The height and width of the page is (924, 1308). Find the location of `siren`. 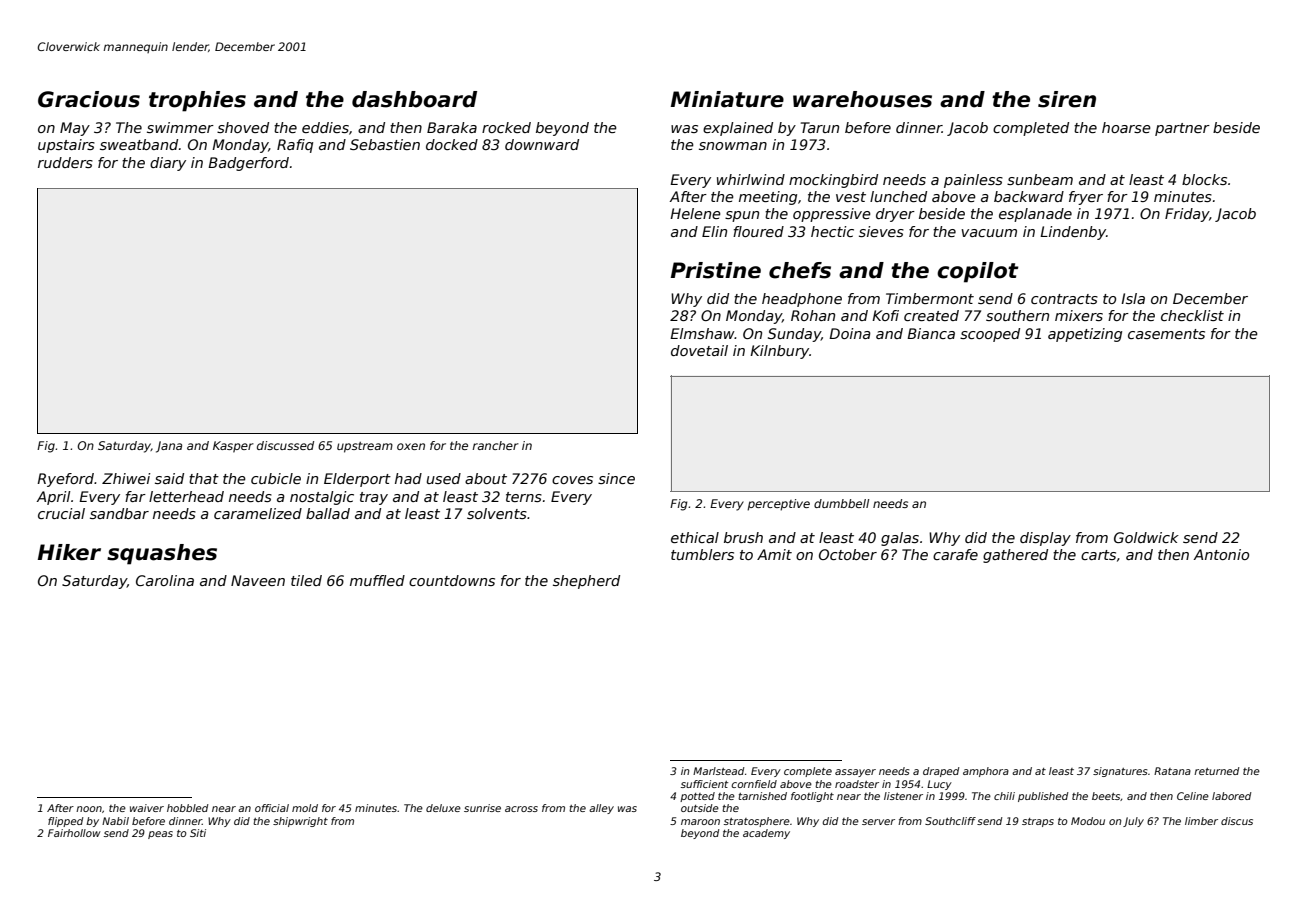

siren is located at coordinates (1067, 99).
